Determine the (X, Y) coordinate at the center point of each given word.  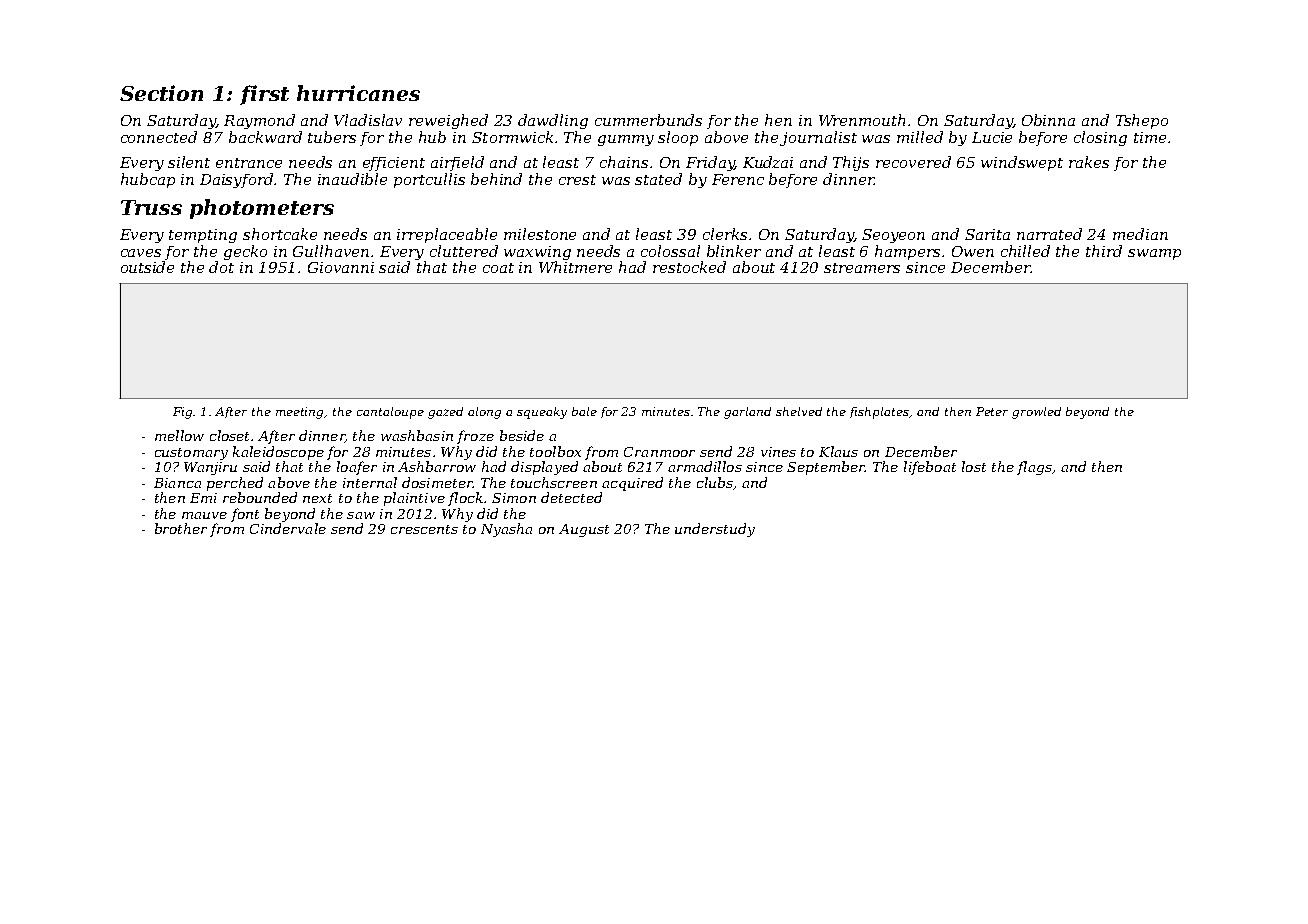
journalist (818, 138)
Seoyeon (893, 236)
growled (1036, 413)
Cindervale (288, 528)
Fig (183, 413)
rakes (1089, 162)
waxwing (537, 253)
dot (221, 267)
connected (159, 137)
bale (584, 411)
